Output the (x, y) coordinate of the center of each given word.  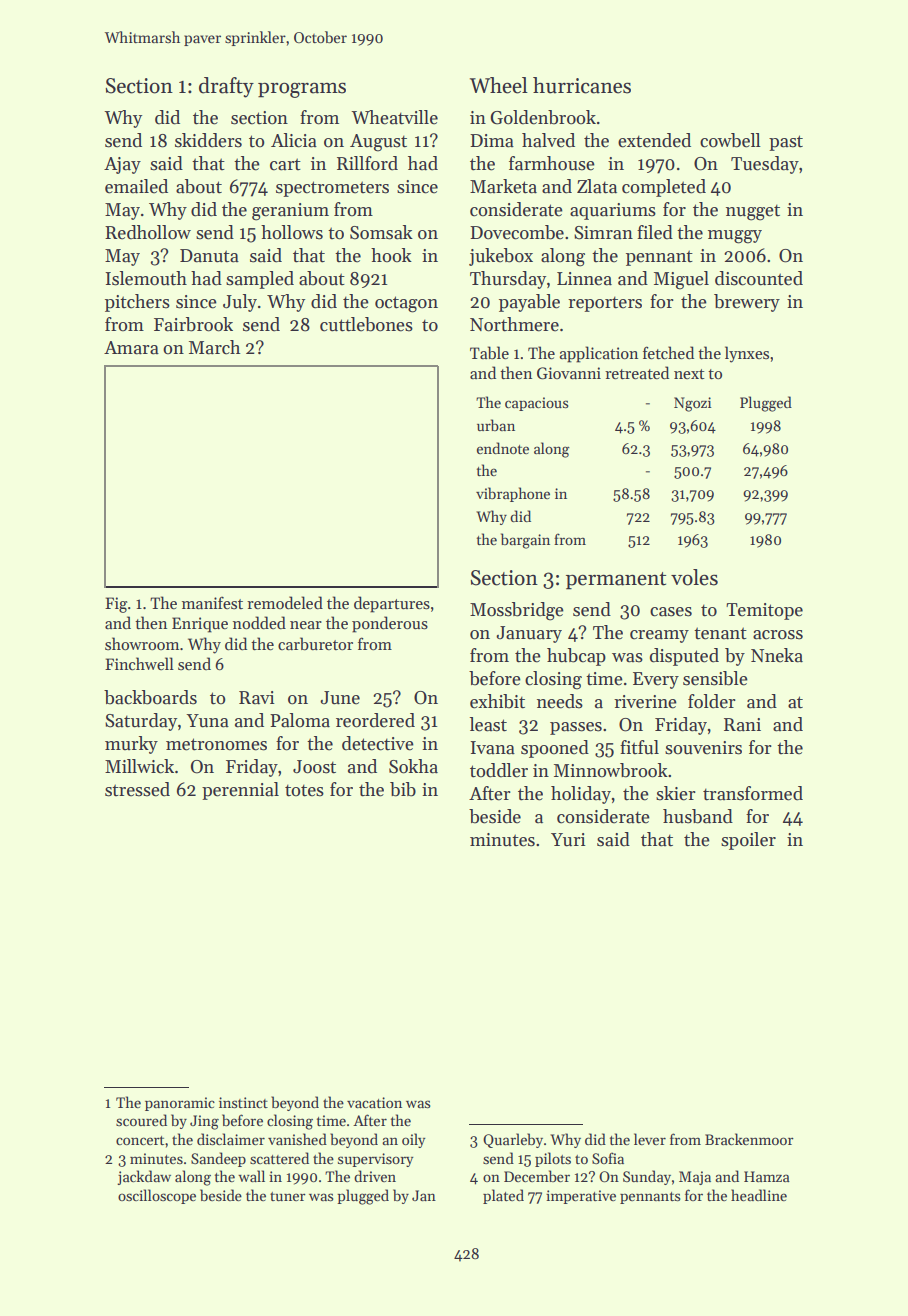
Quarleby (513, 1140)
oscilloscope (157, 1196)
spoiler (748, 841)
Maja (695, 1178)
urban (496, 425)
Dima (492, 141)
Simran (603, 233)
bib (403, 789)
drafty (226, 87)
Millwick (139, 766)
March (215, 347)
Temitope (764, 611)
